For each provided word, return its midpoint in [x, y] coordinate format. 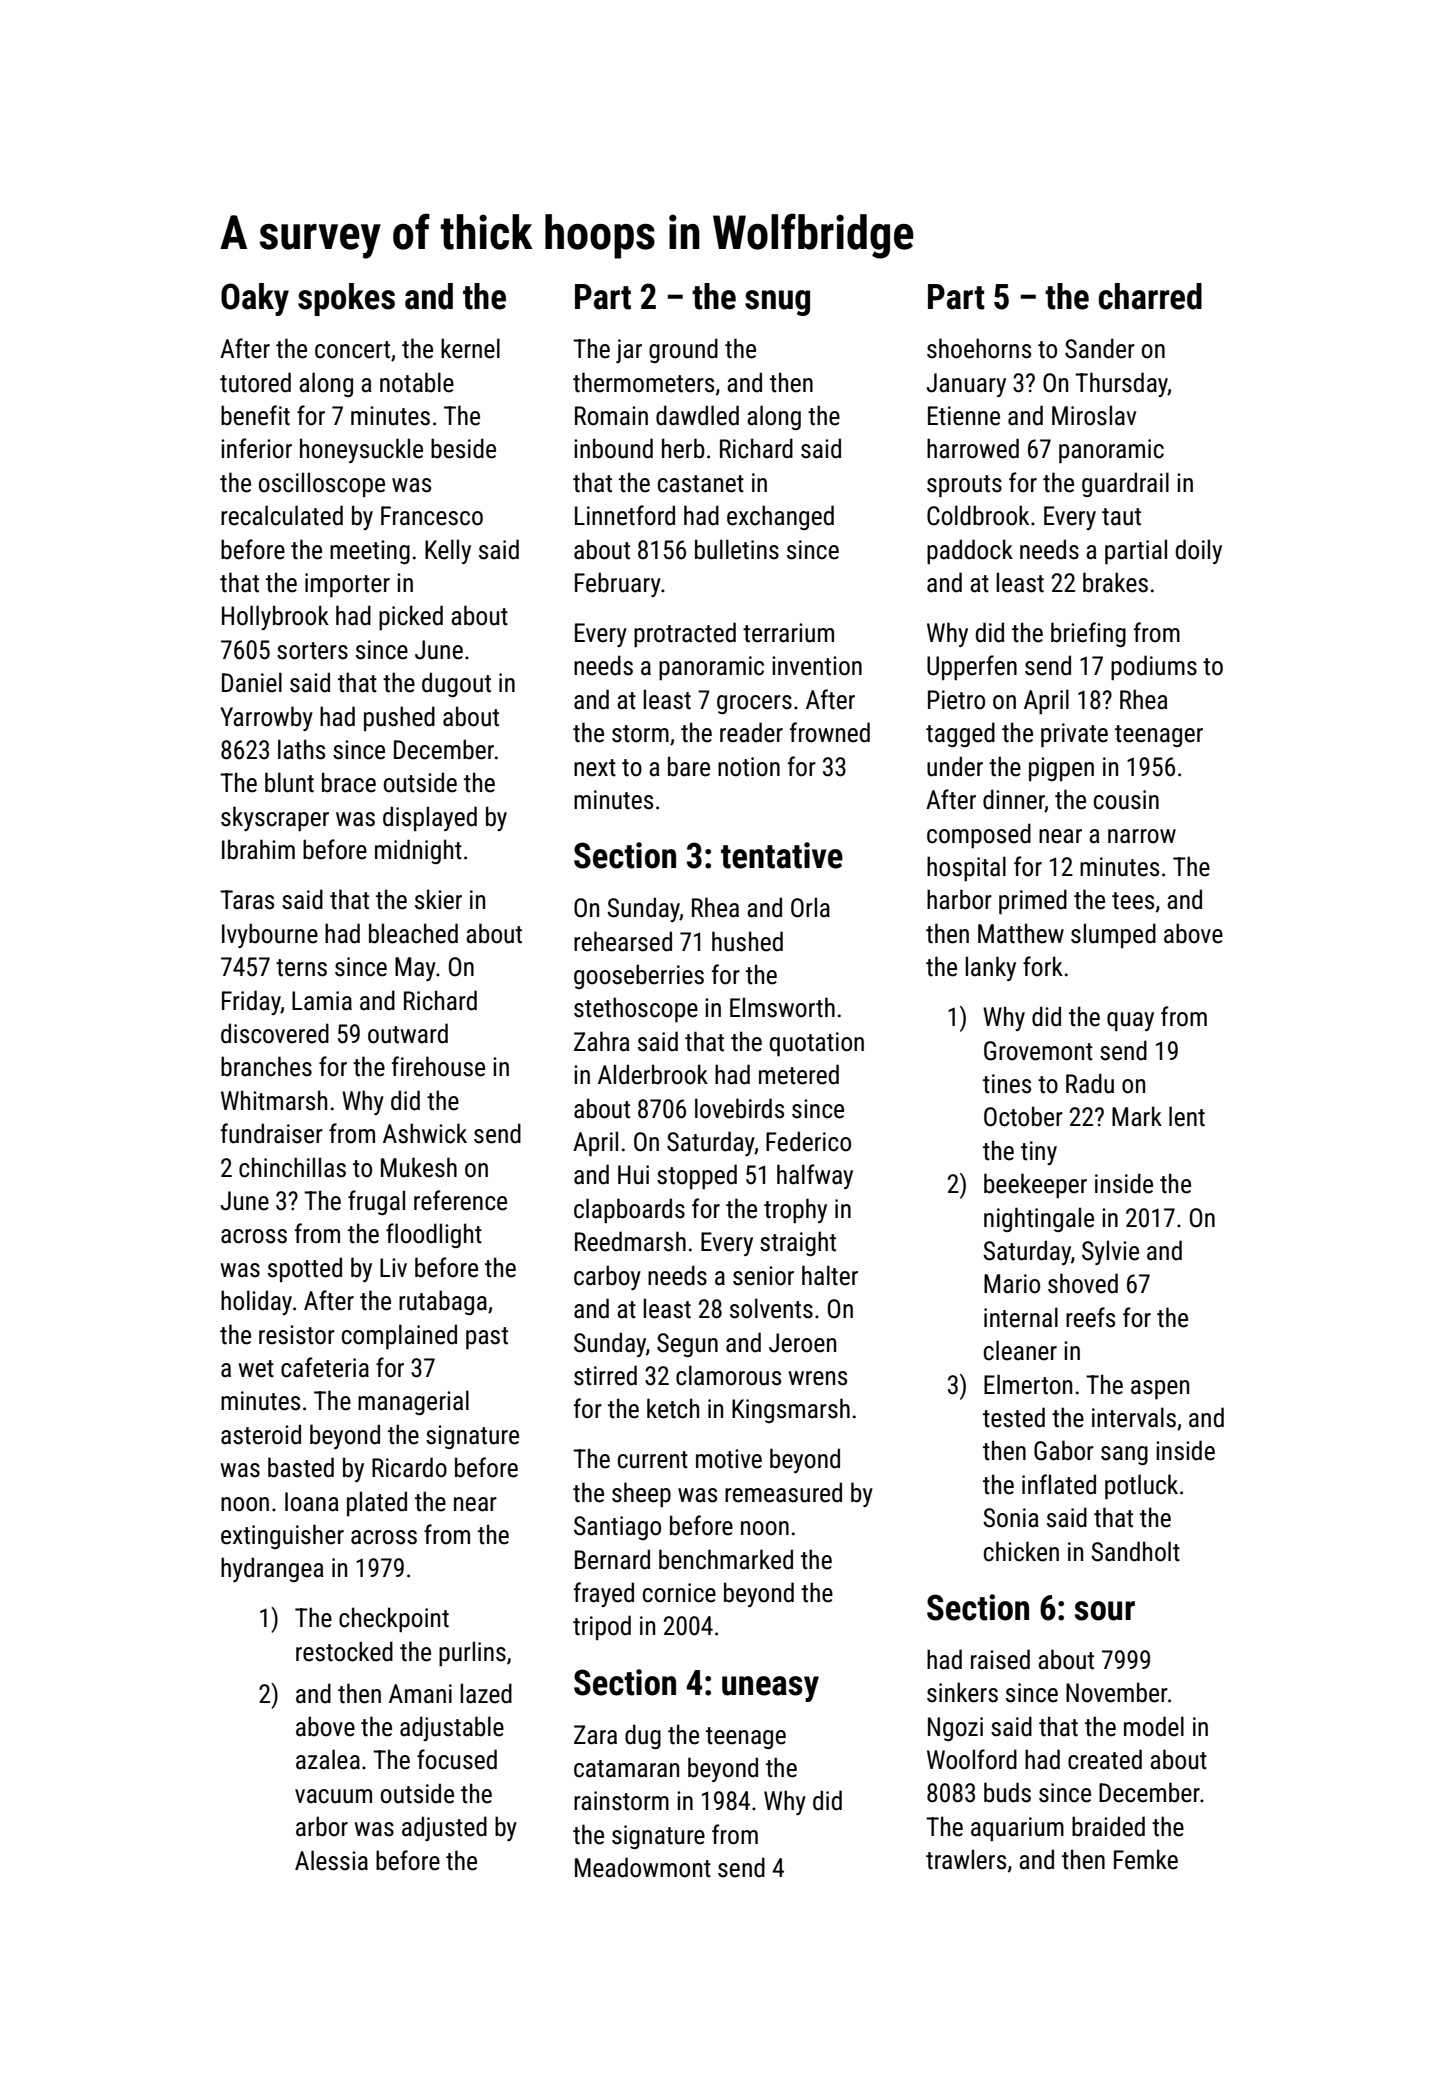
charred [1150, 296]
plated [377, 1503]
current [653, 1460]
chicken [1021, 1551]
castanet [701, 484]
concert [352, 350]
